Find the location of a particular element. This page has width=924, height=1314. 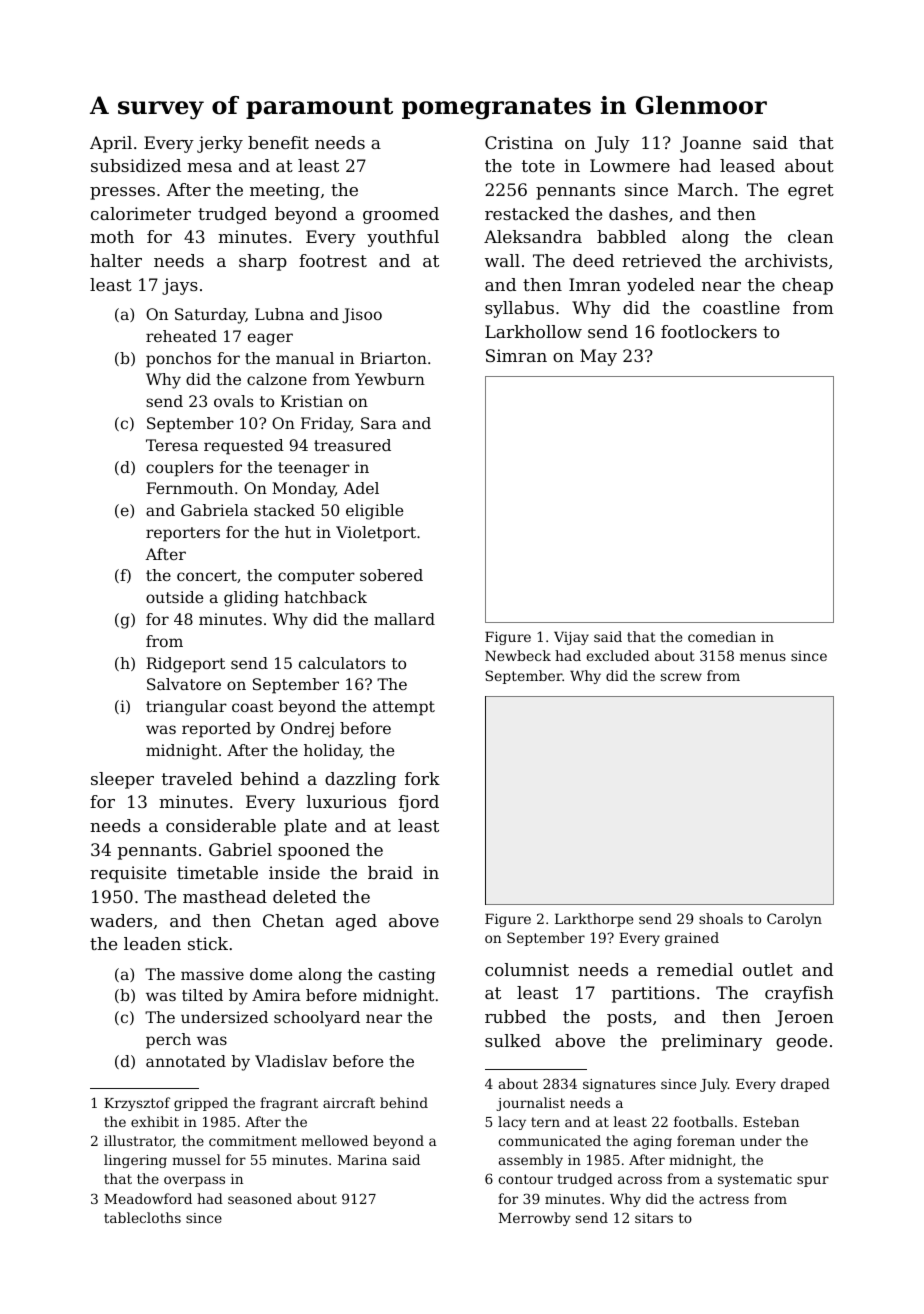

commitment is located at coordinates (253, 1141).
